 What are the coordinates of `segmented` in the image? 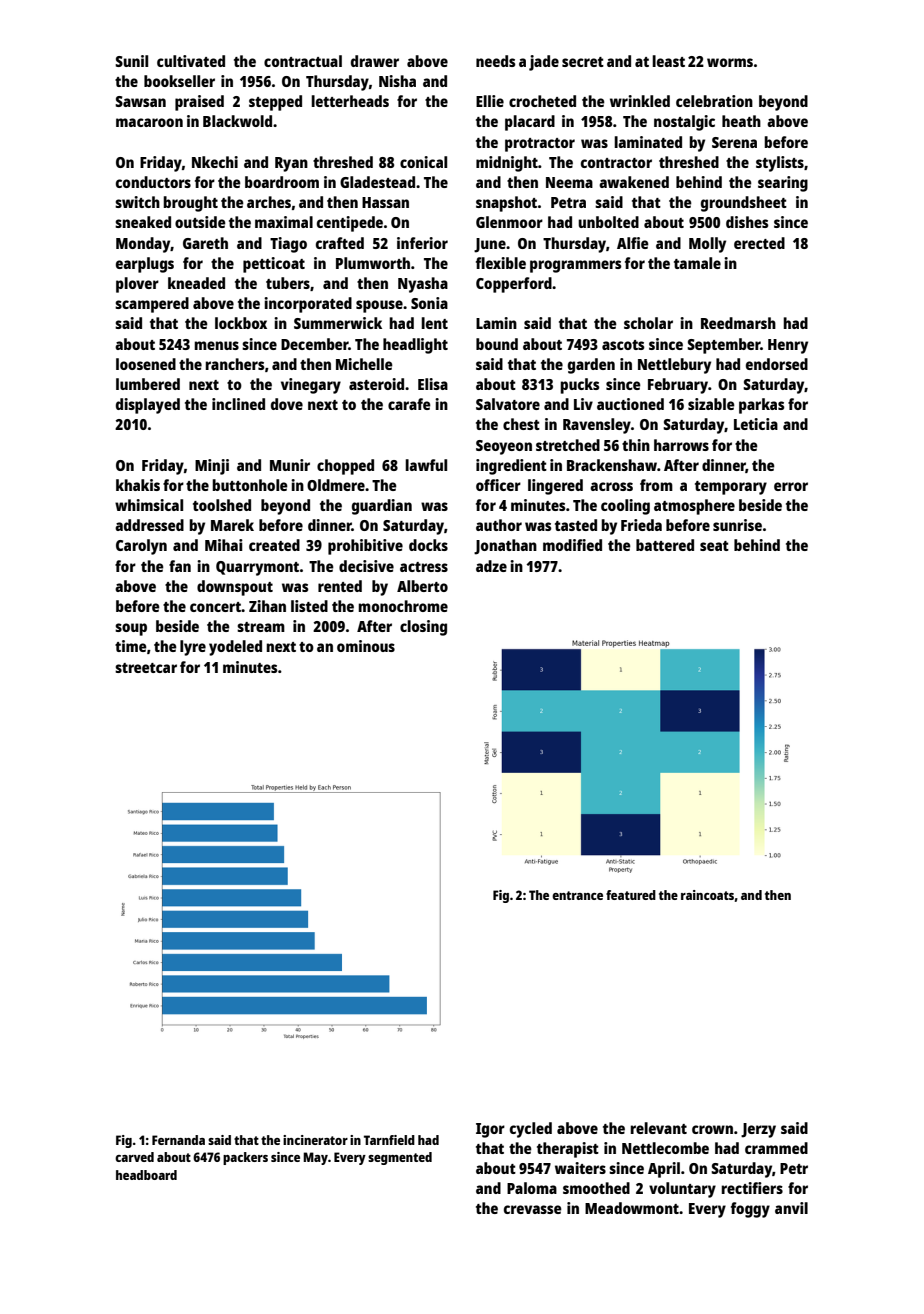 It's located at (400, 1158).
